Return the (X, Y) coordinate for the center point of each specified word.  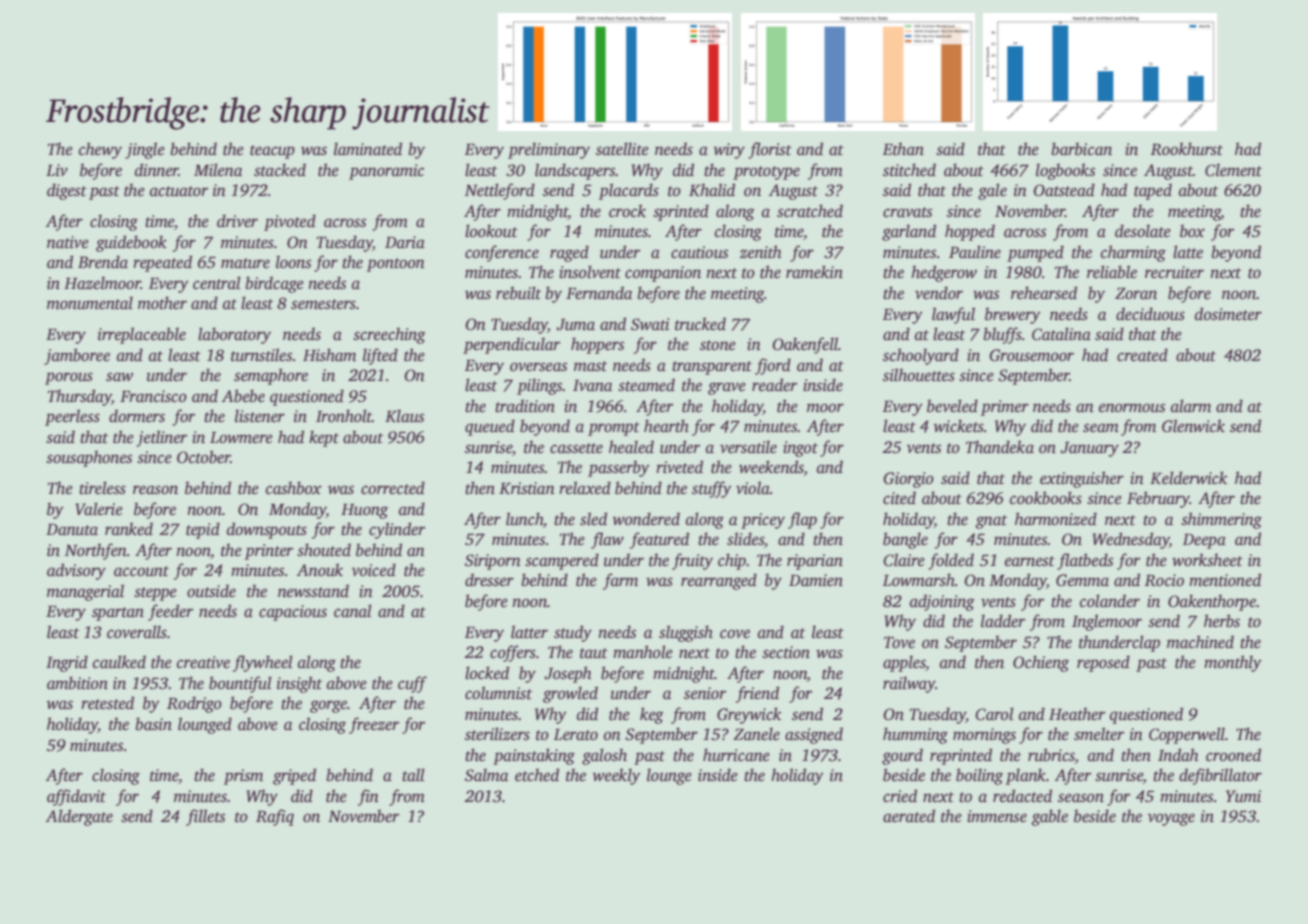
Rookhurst (1186, 149)
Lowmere (241, 438)
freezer (374, 725)
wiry (729, 151)
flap (802, 520)
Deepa (1204, 541)
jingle (145, 150)
